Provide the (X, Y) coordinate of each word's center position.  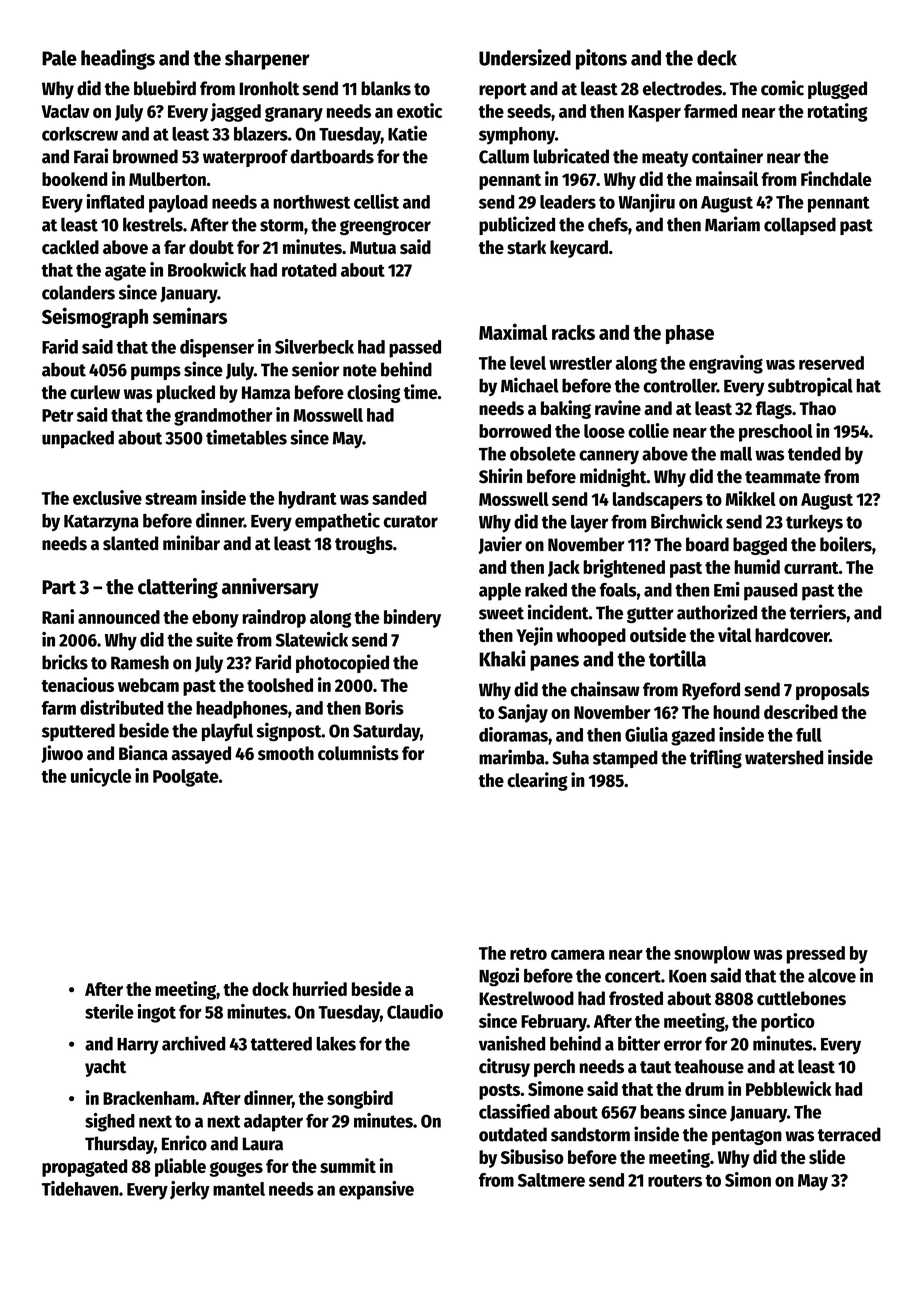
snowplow (712, 955)
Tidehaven (80, 1188)
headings (118, 59)
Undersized (525, 57)
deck (717, 58)
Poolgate (186, 778)
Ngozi (499, 977)
